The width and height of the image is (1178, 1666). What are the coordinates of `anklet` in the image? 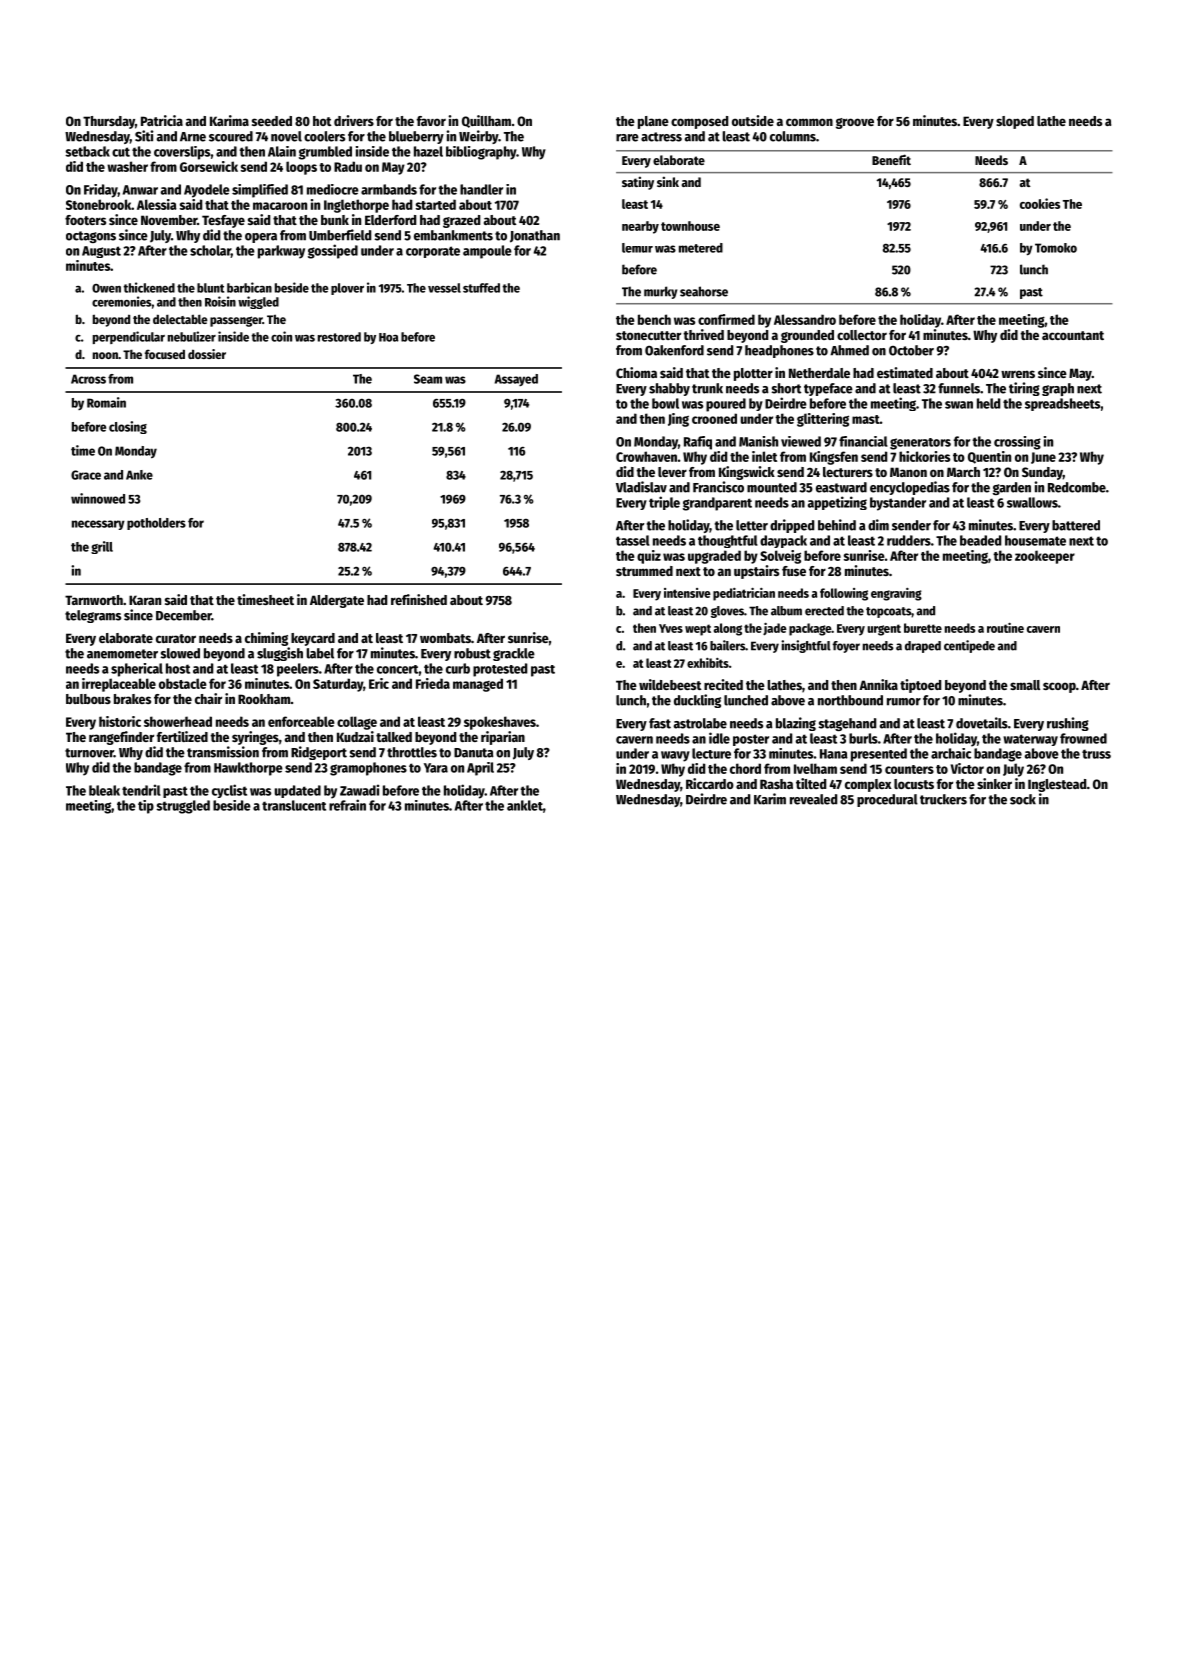 It's located at (525, 805).
